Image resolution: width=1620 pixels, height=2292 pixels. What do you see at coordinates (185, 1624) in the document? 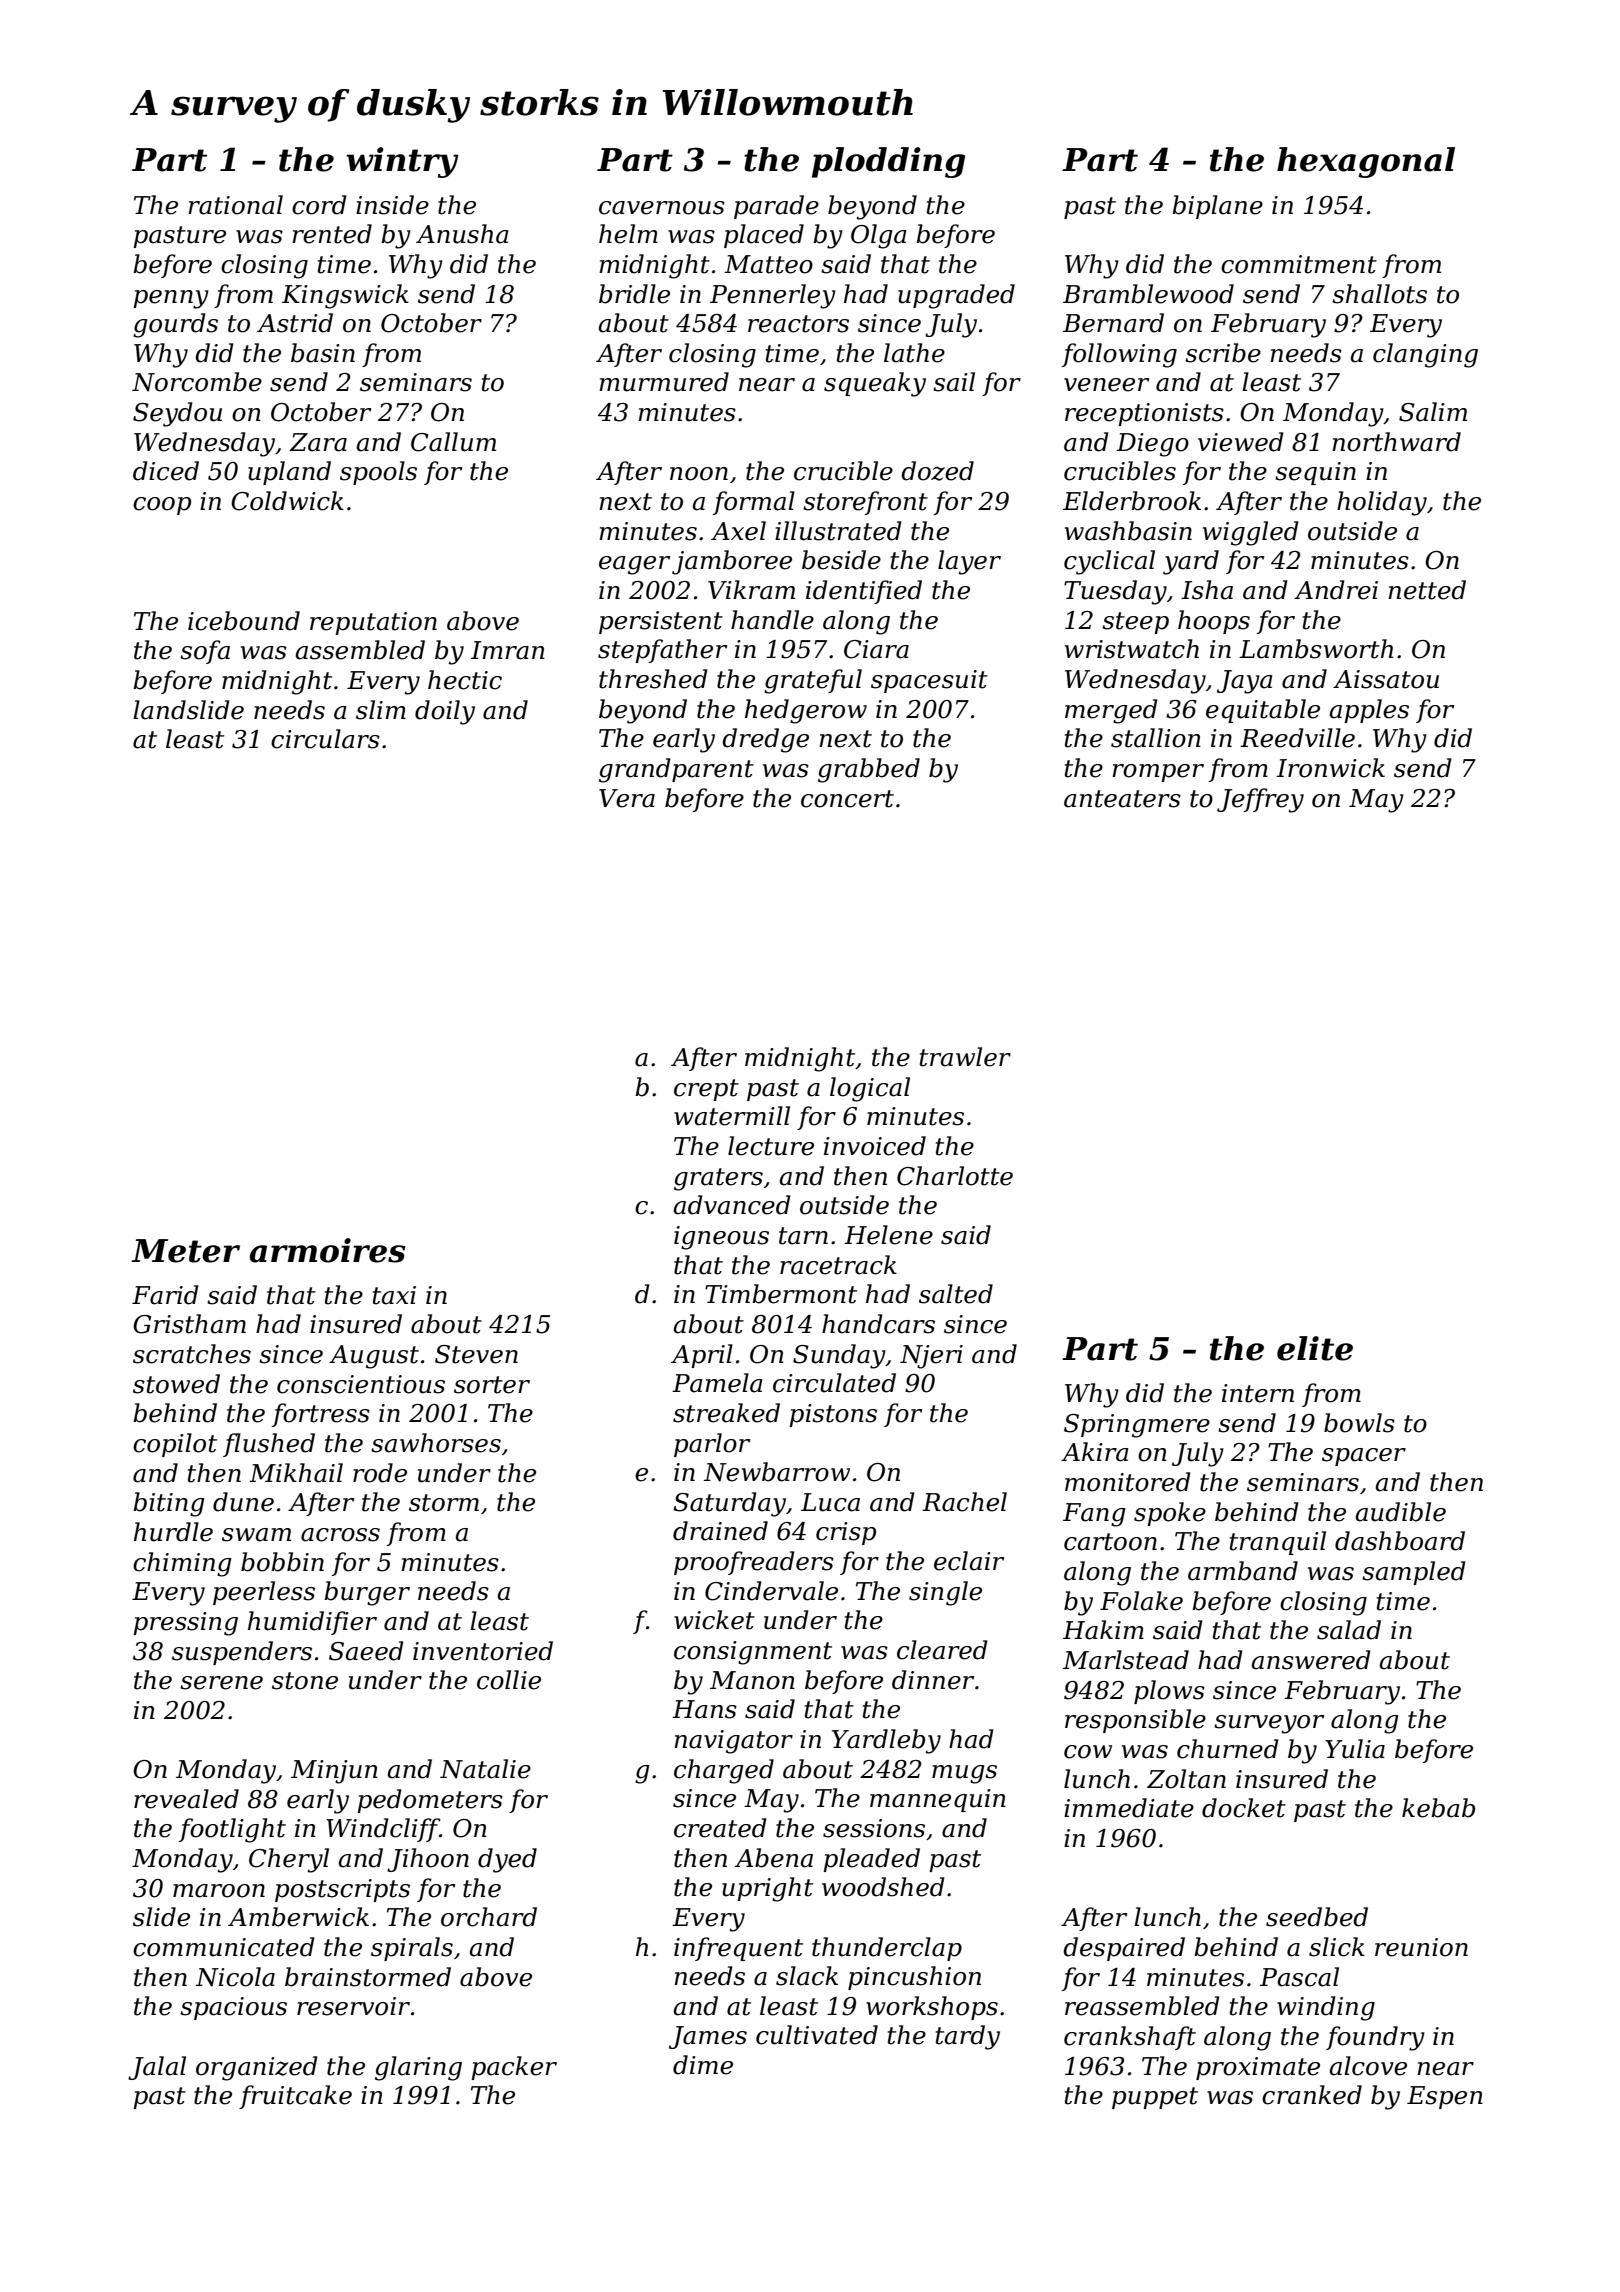
I see `pressing` at bounding box center [185, 1624].
